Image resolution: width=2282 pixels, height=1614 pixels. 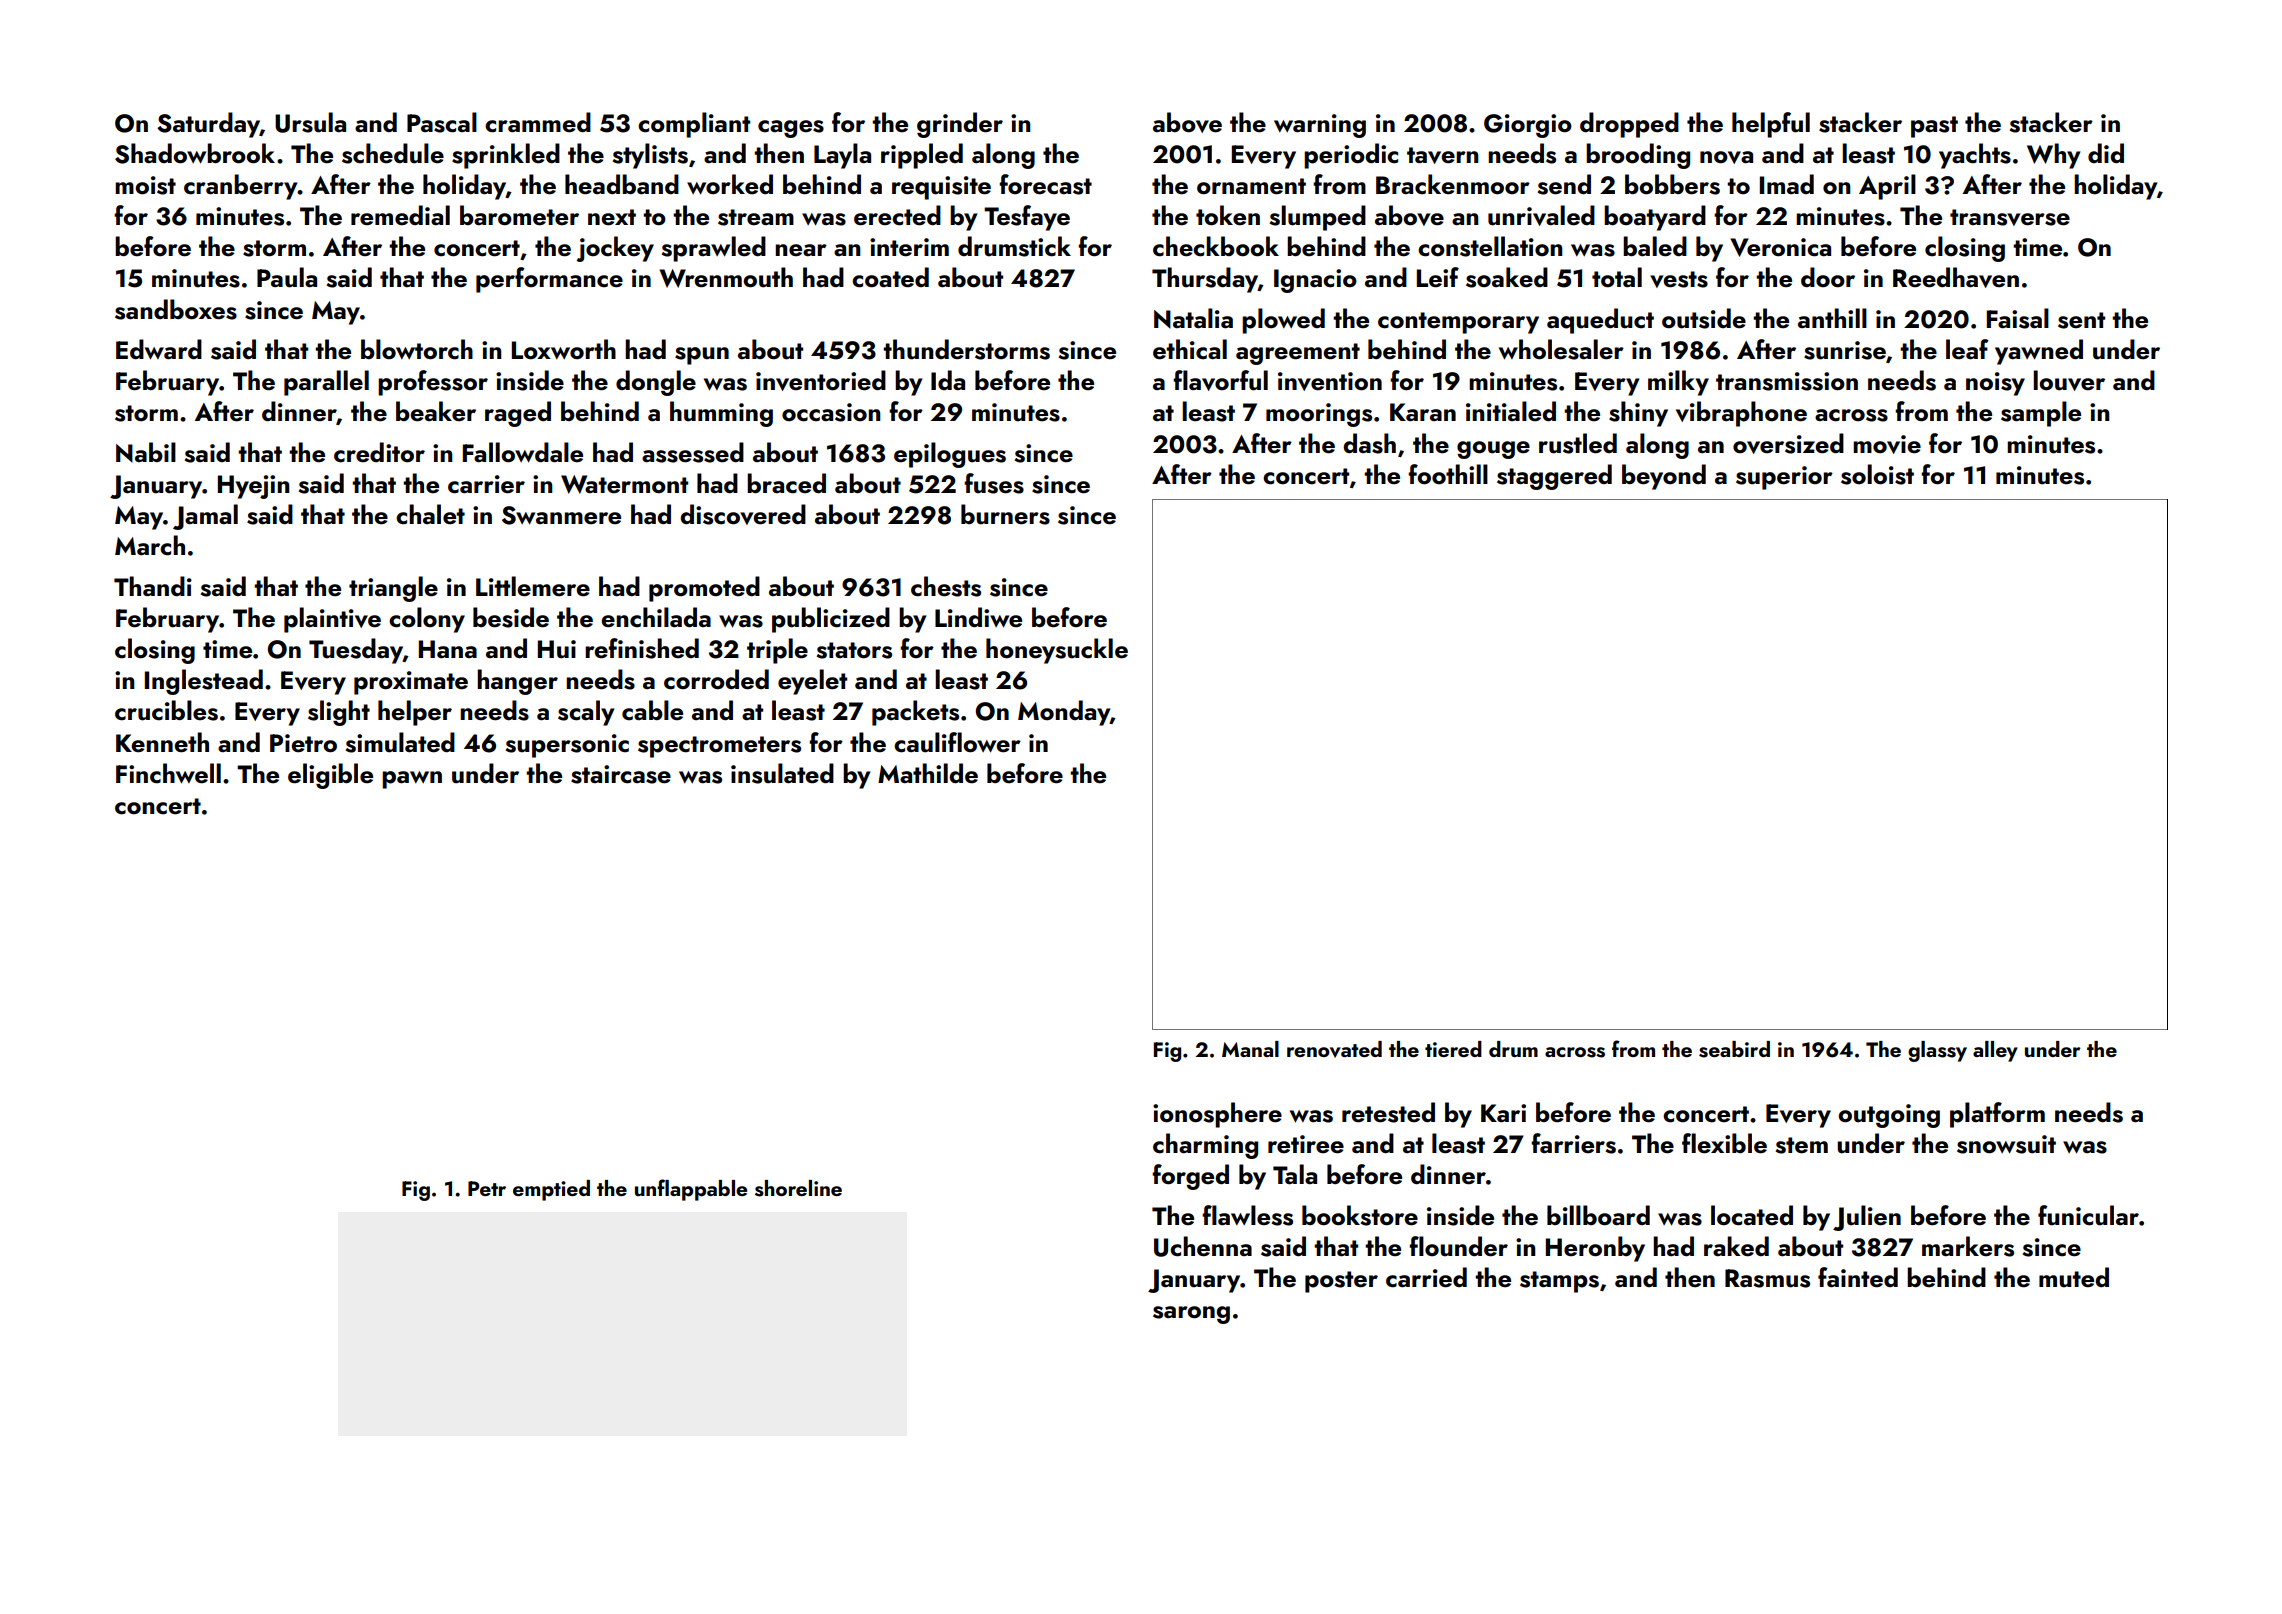 I want to click on Petr, so click(x=487, y=1188).
